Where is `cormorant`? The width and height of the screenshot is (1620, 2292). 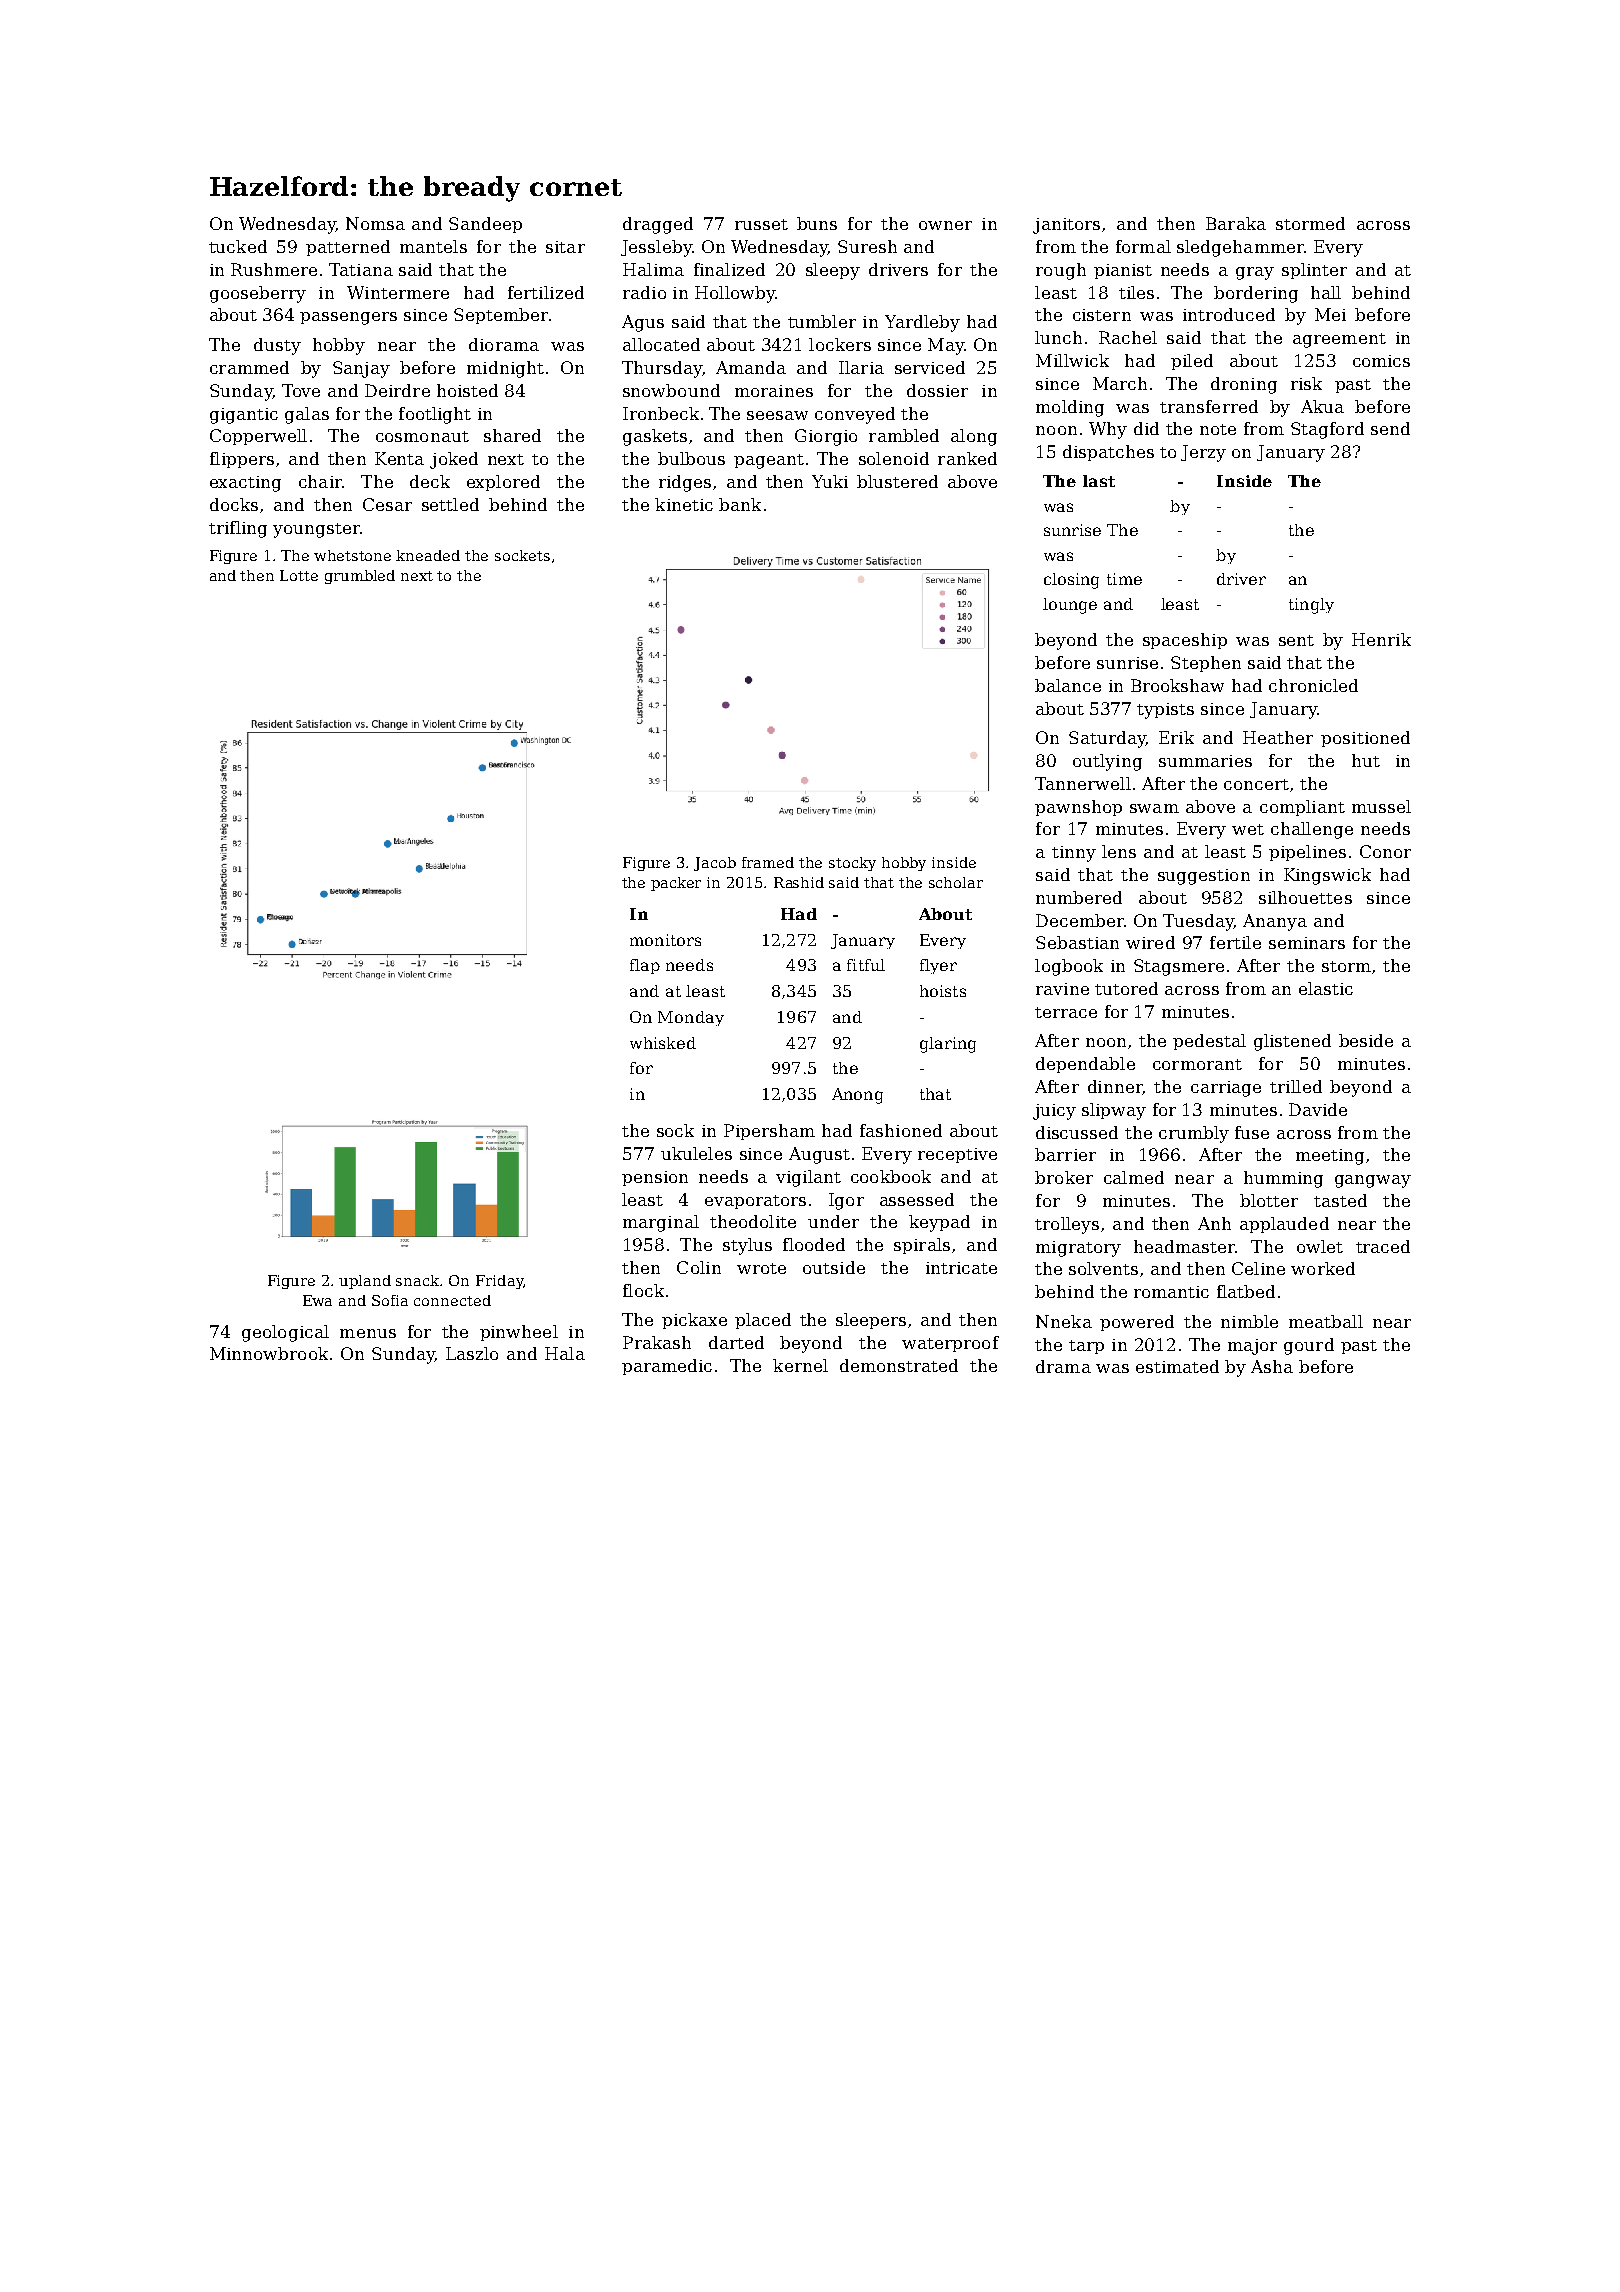
cormorant is located at coordinates (1197, 1064).
